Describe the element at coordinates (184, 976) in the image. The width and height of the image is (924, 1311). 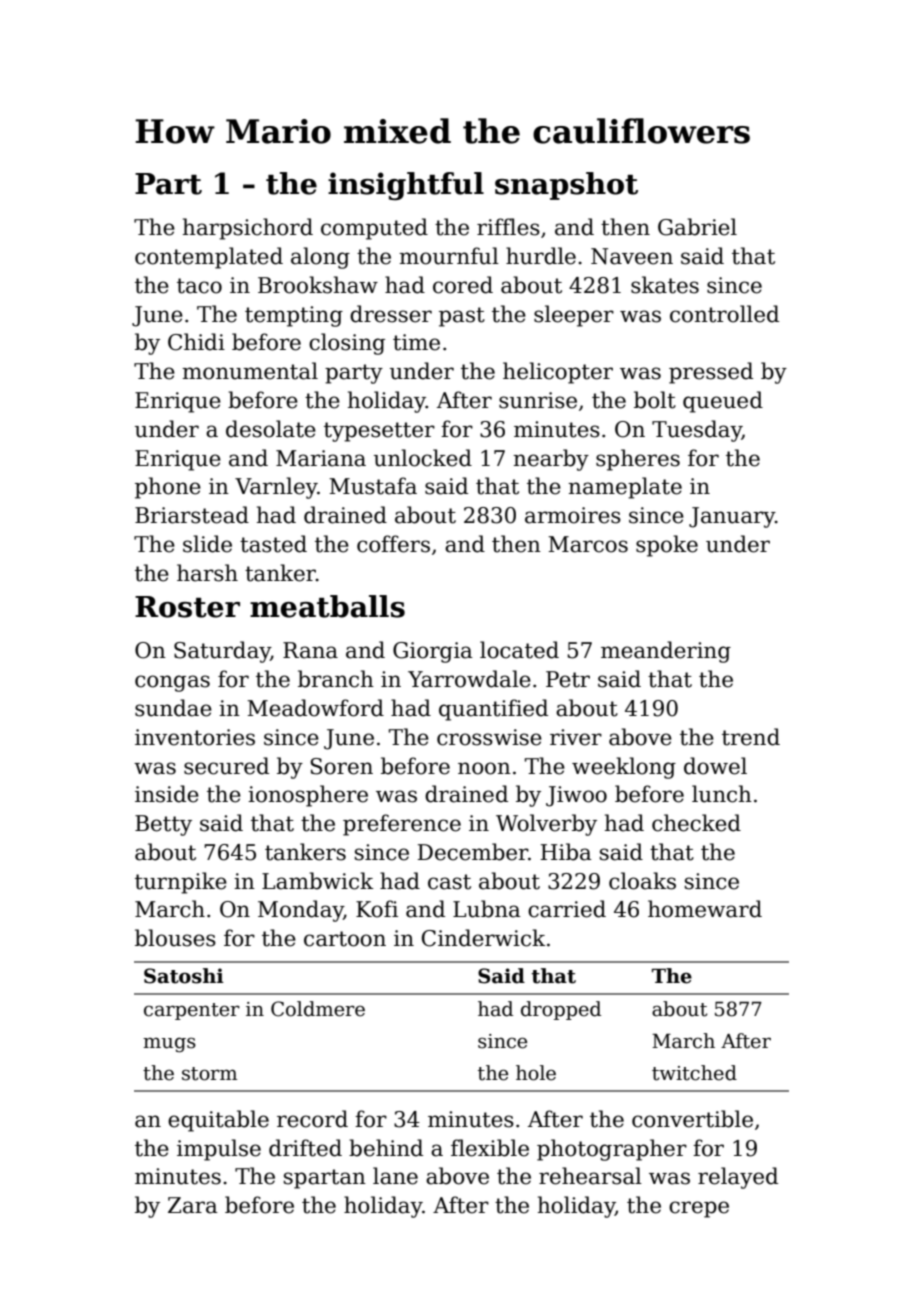
I see `Satoshi` at that location.
